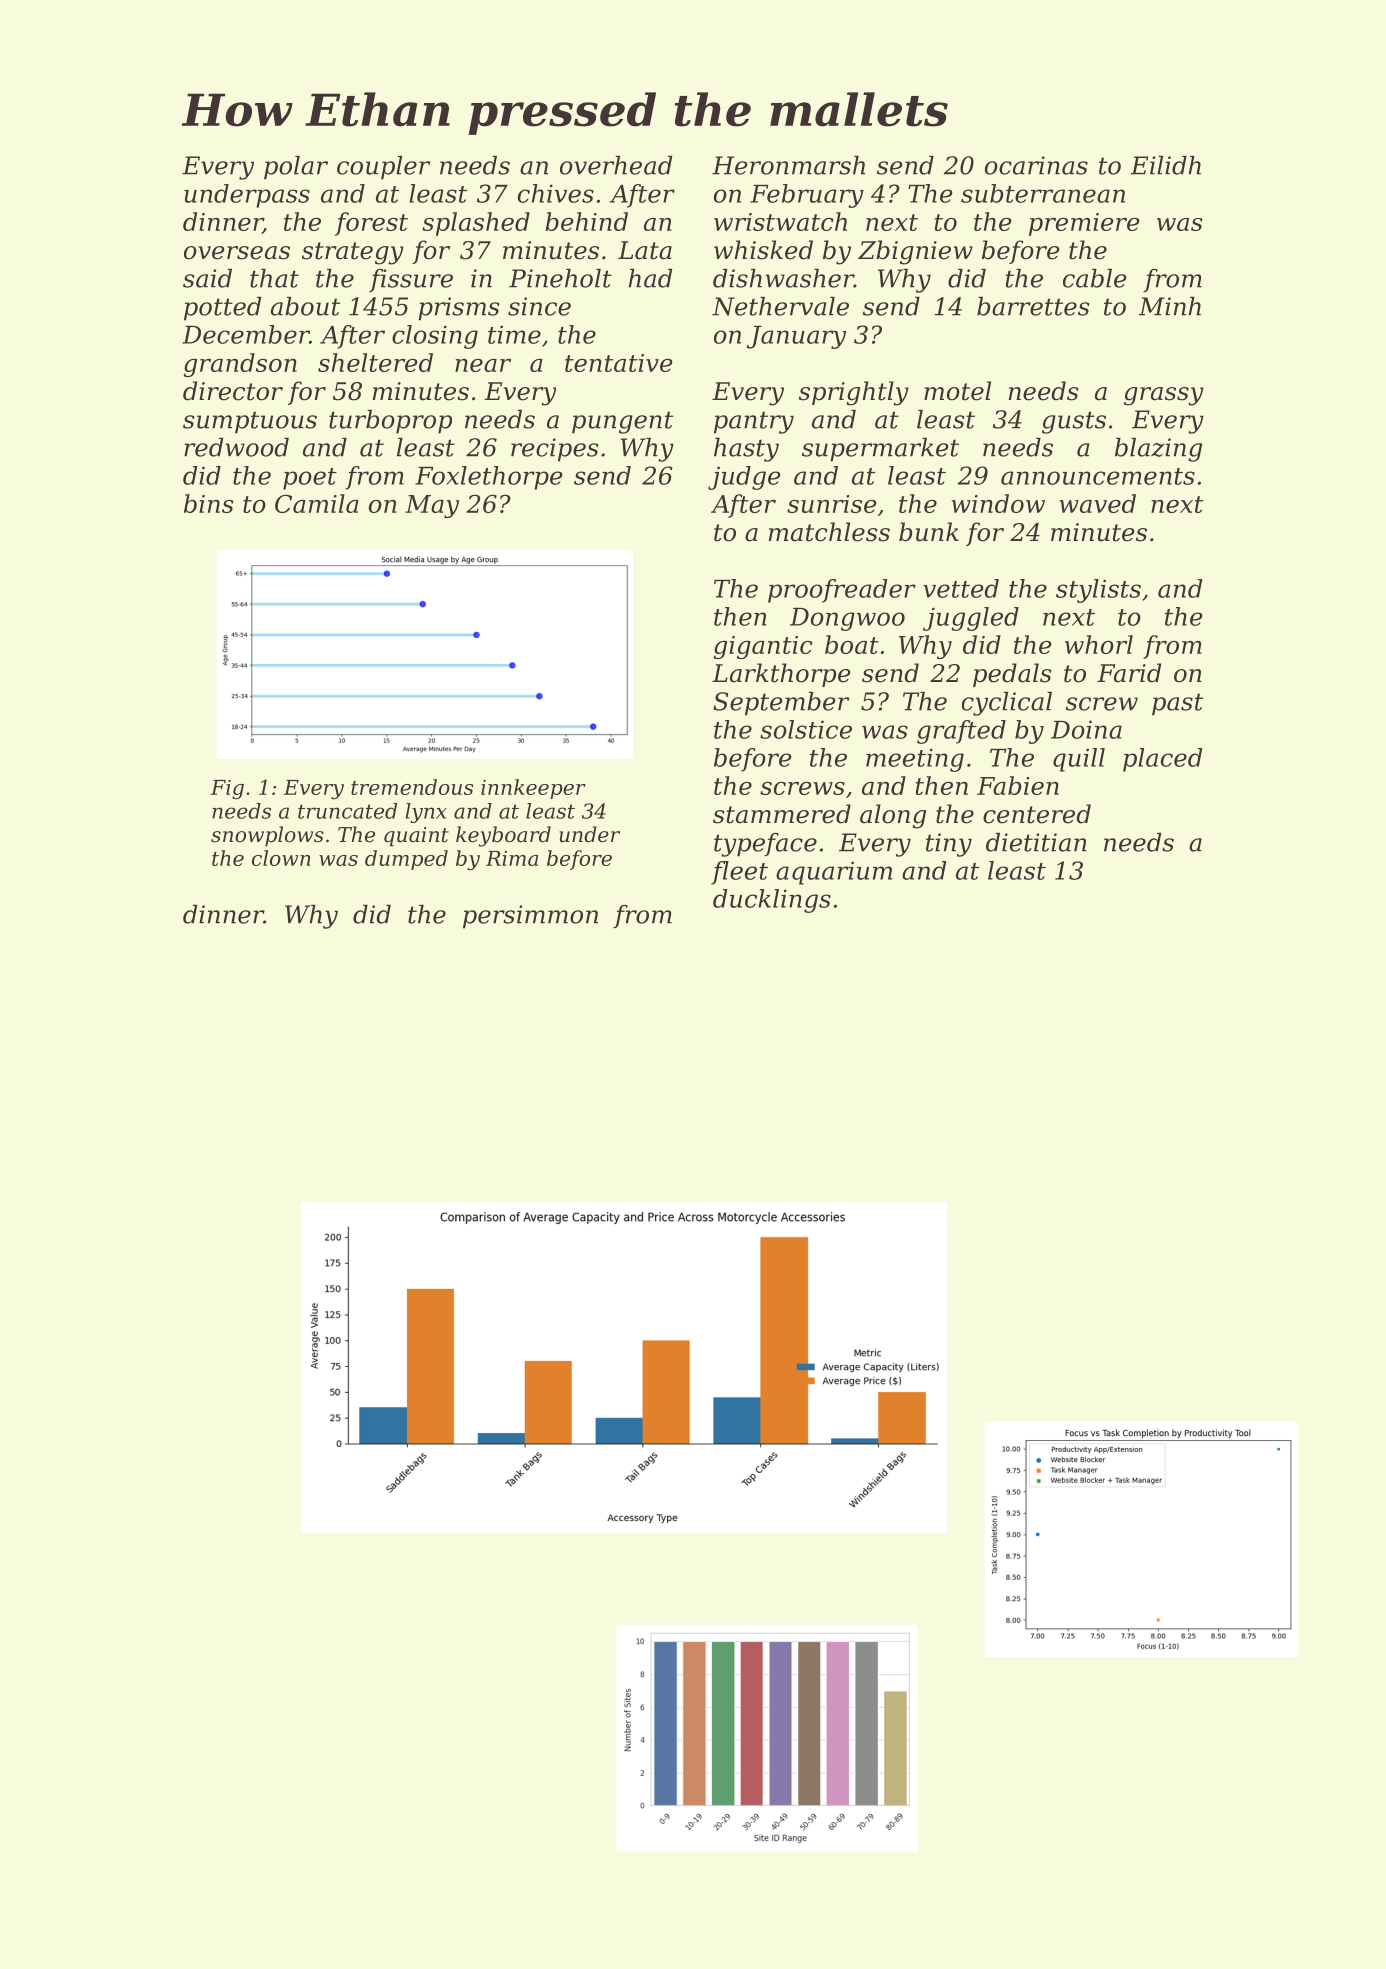 The width and height of the document is (1386, 1969). What do you see at coordinates (281, 858) in the document?
I see `clown` at bounding box center [281, 858].
